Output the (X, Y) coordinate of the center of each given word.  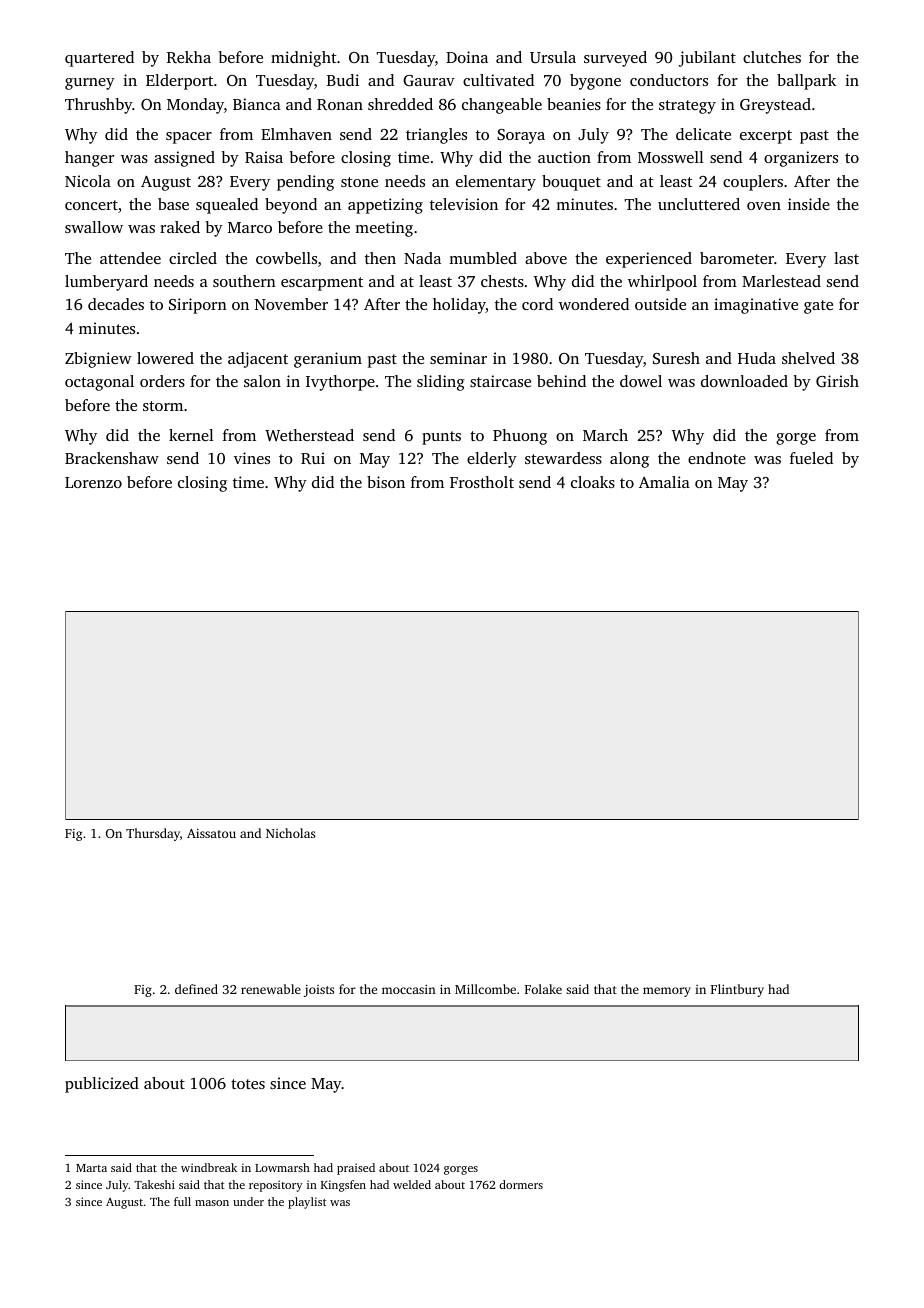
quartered (99, 59)
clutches (772, 57)
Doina (467, 57)
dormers (521, 1184)
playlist (307, 1203)
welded (412, 1184)
